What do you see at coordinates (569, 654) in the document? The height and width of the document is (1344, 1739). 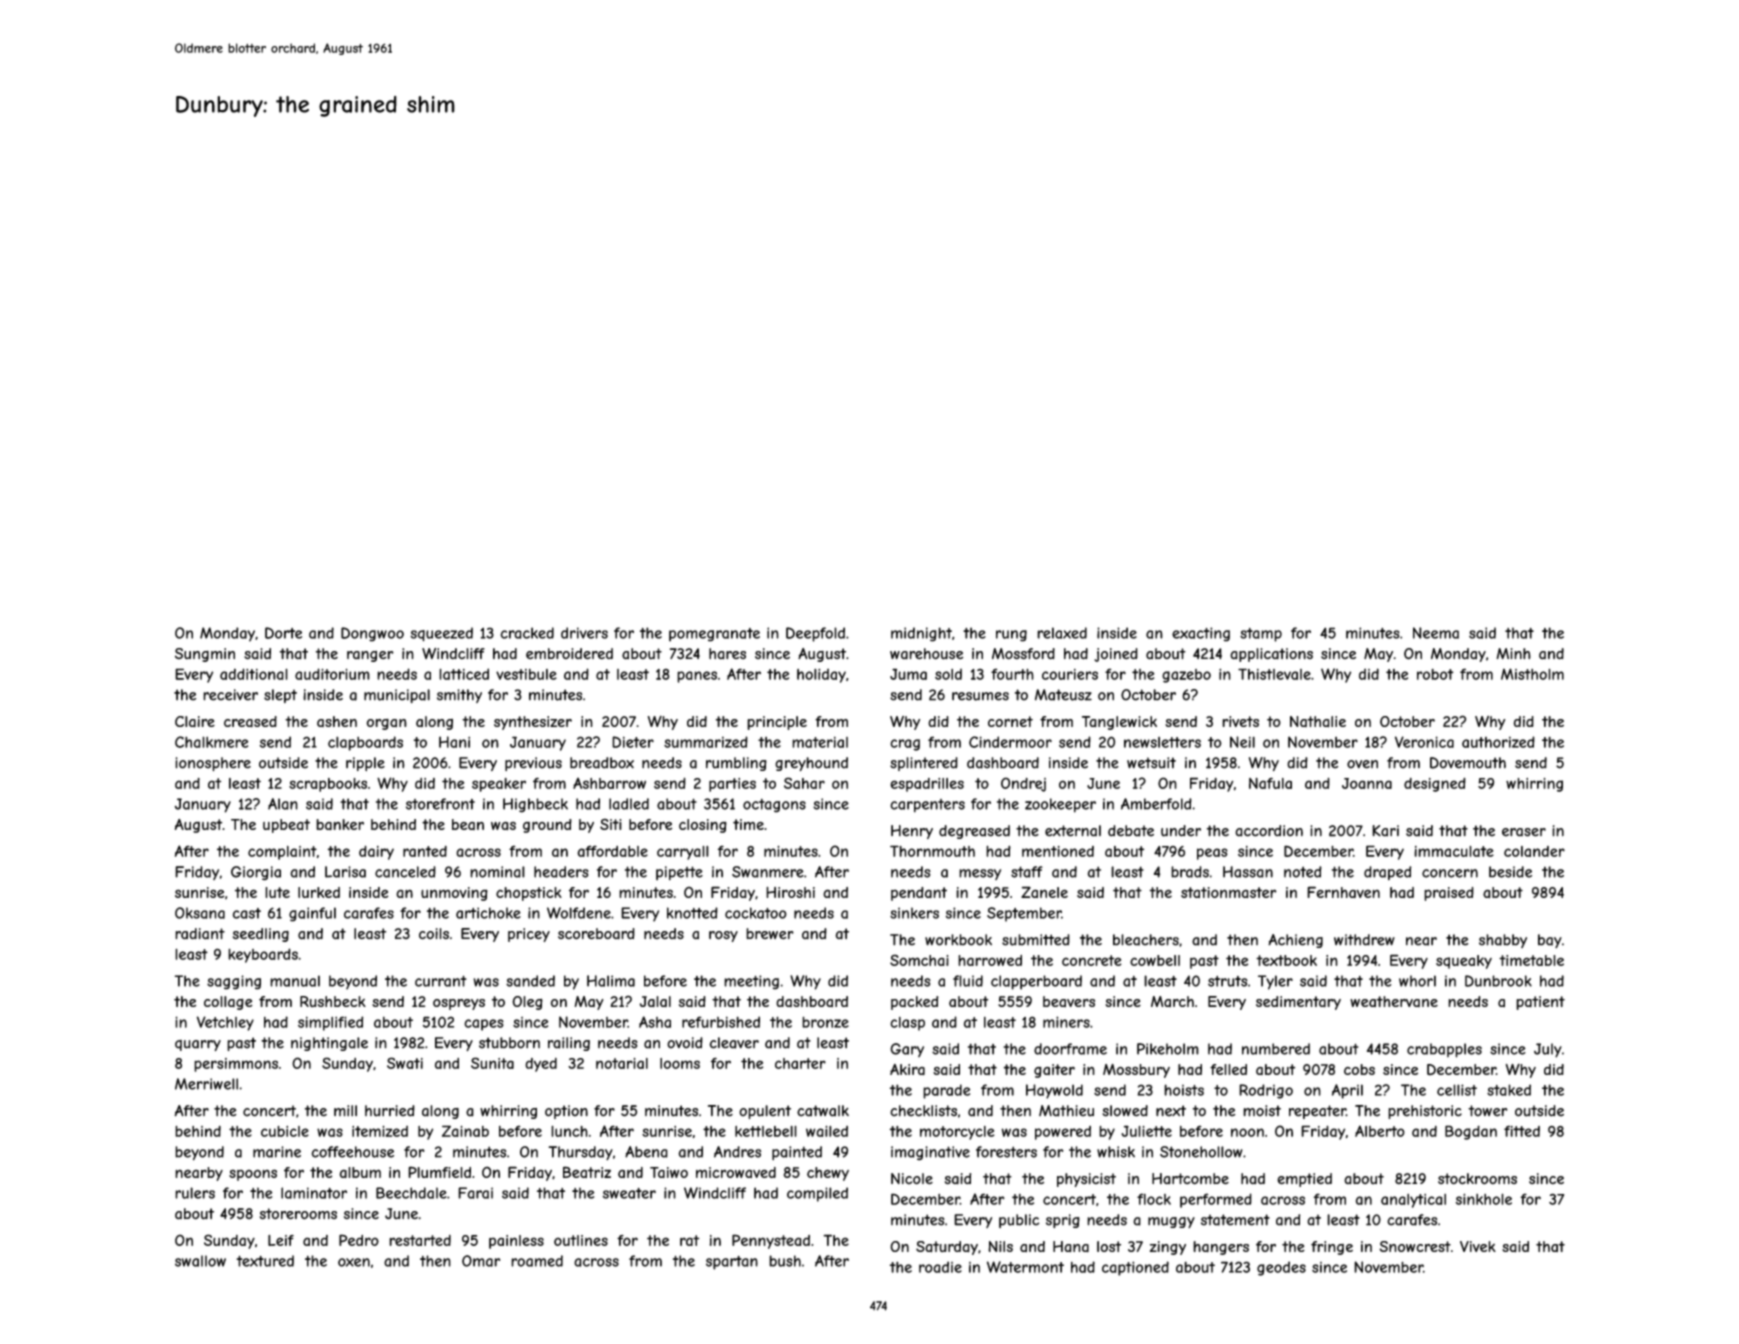 I see `embroidered` at bounding box center [569, 654].
